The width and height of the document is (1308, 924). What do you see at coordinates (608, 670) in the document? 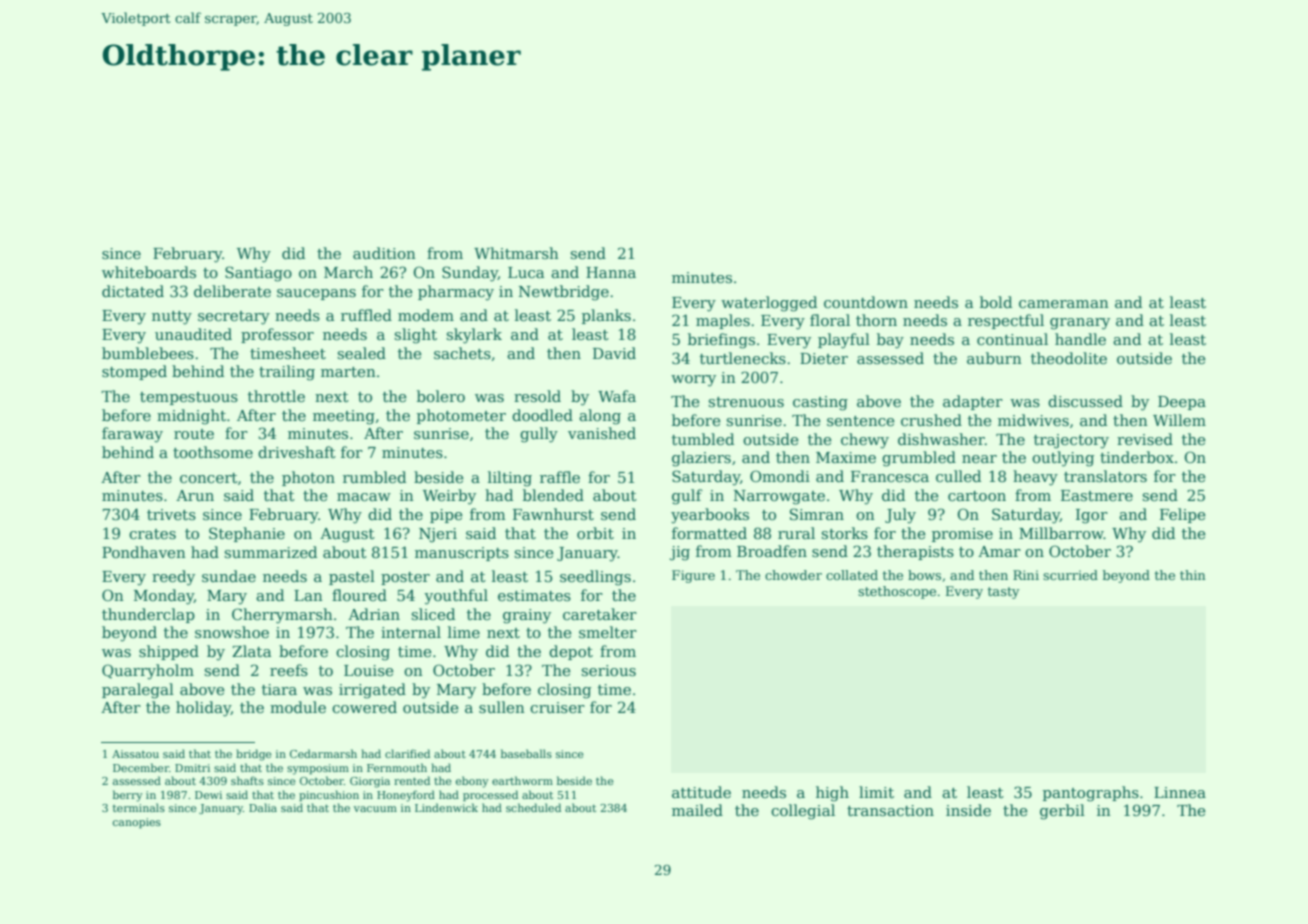
I see `serious` at bounding box center [608, 670].
